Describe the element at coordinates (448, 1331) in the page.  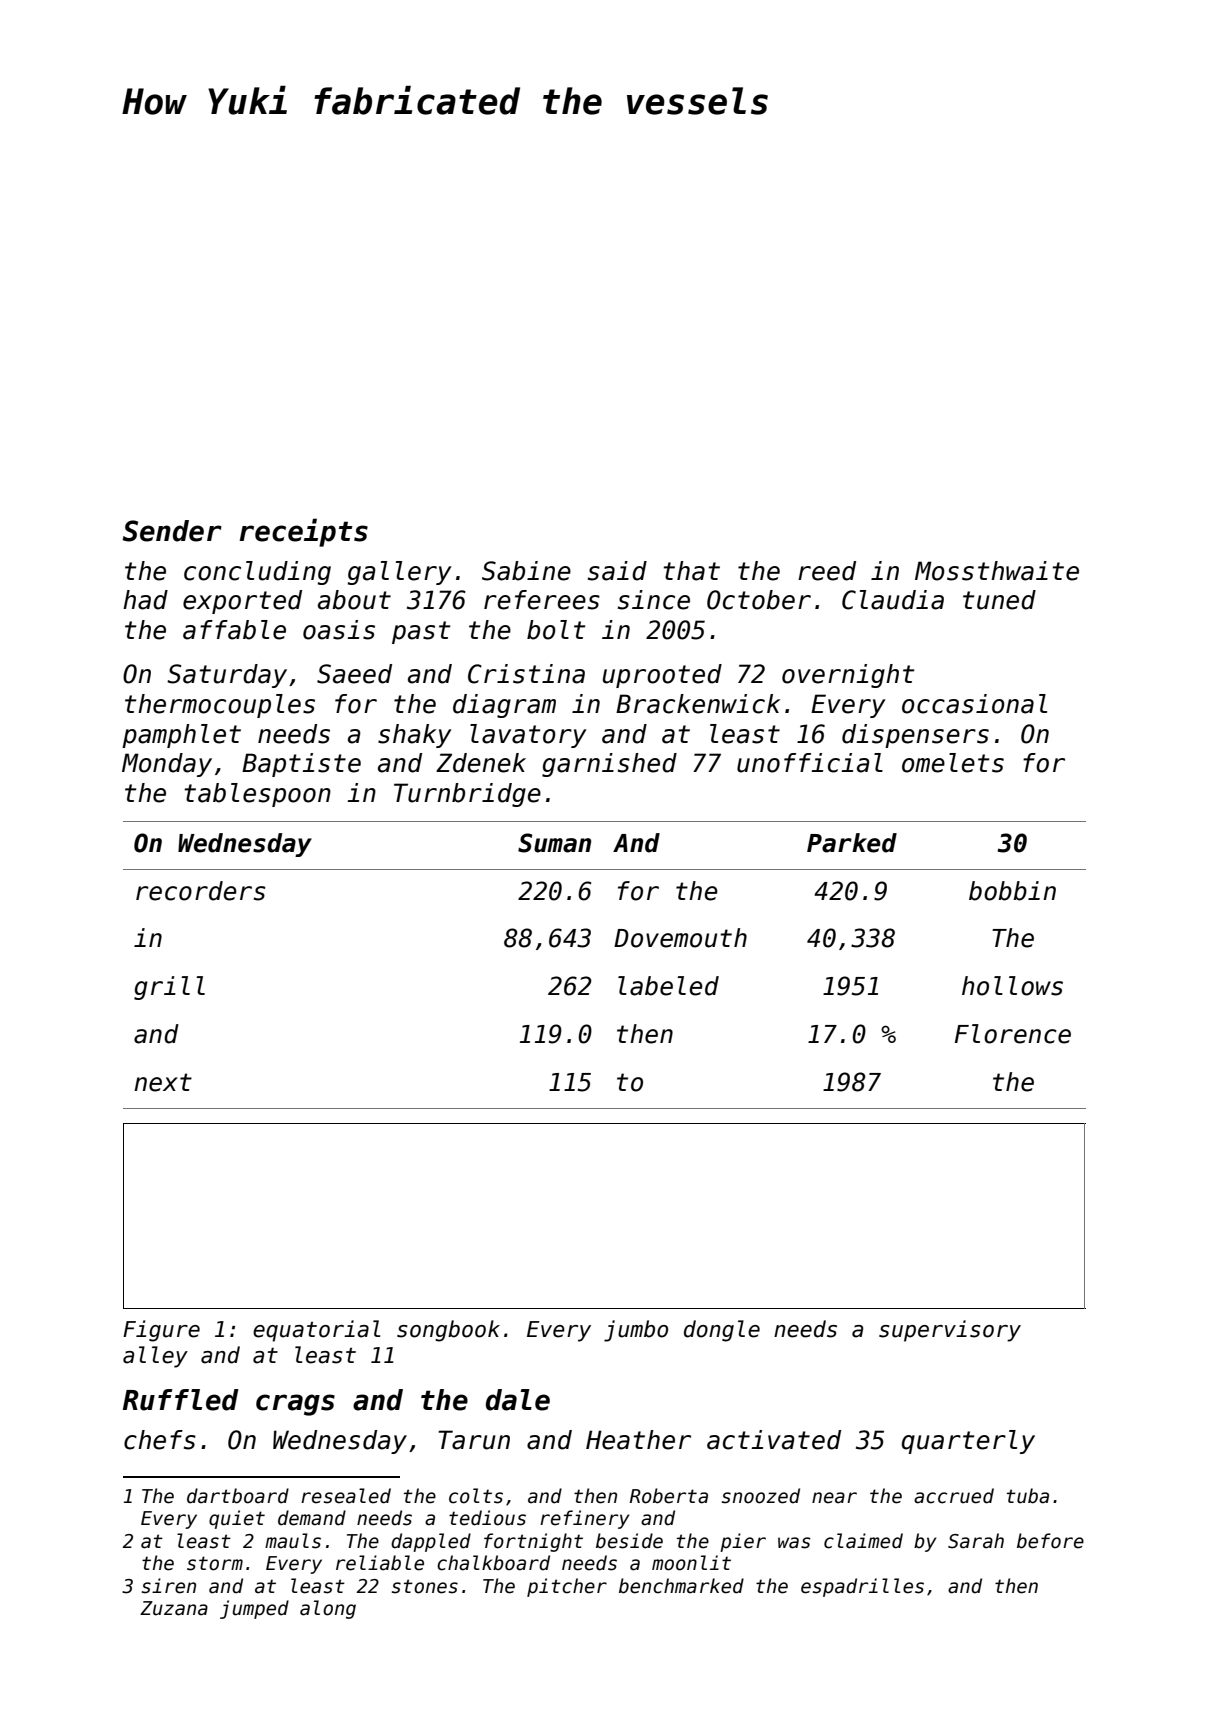
I see `songbook` at that location.
